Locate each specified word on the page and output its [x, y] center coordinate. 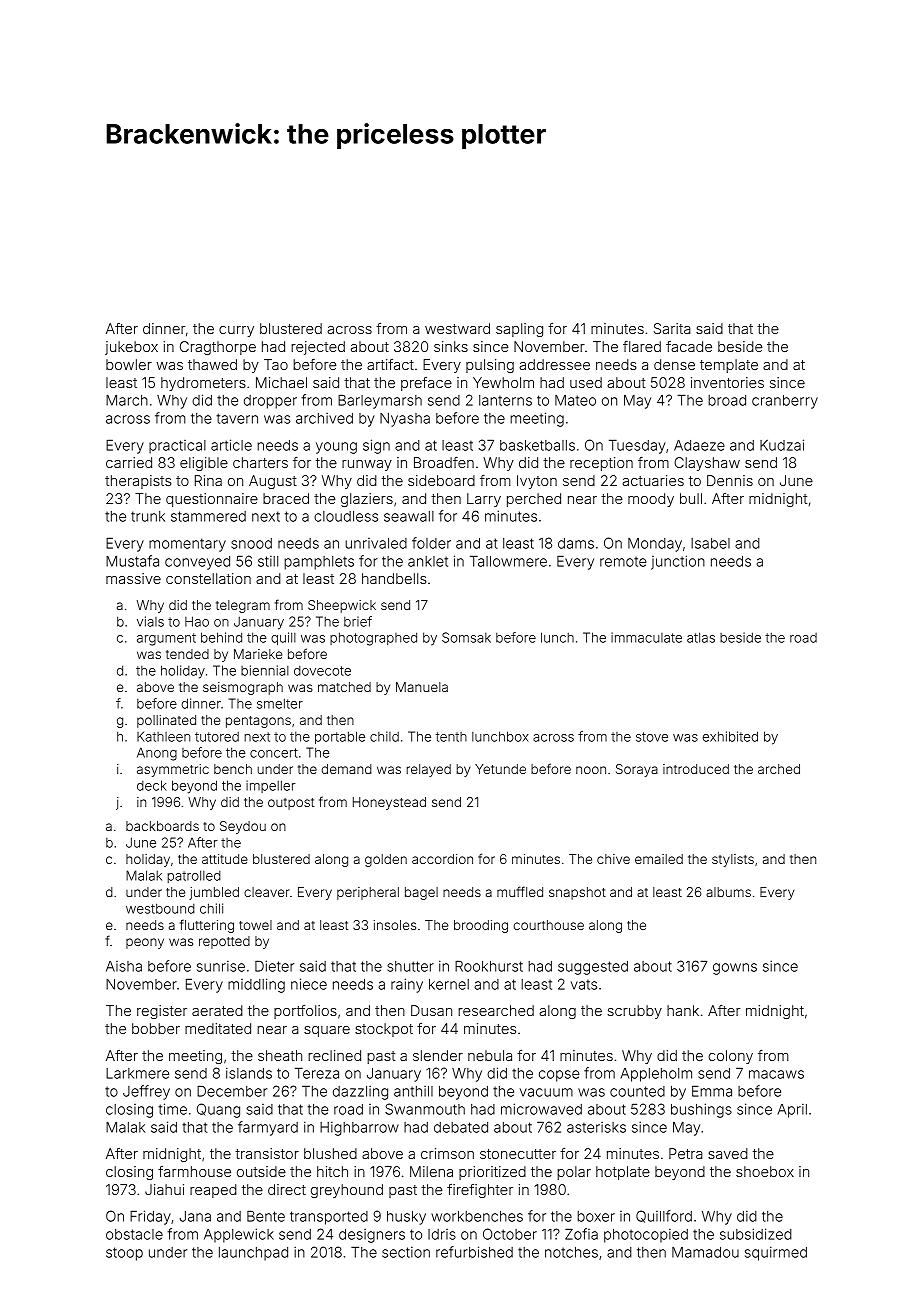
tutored [217, 737]
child [384, 736]
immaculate [646, 637]
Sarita [672, 328]
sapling [519, 330]
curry [236, 331]
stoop [124, 1254]
